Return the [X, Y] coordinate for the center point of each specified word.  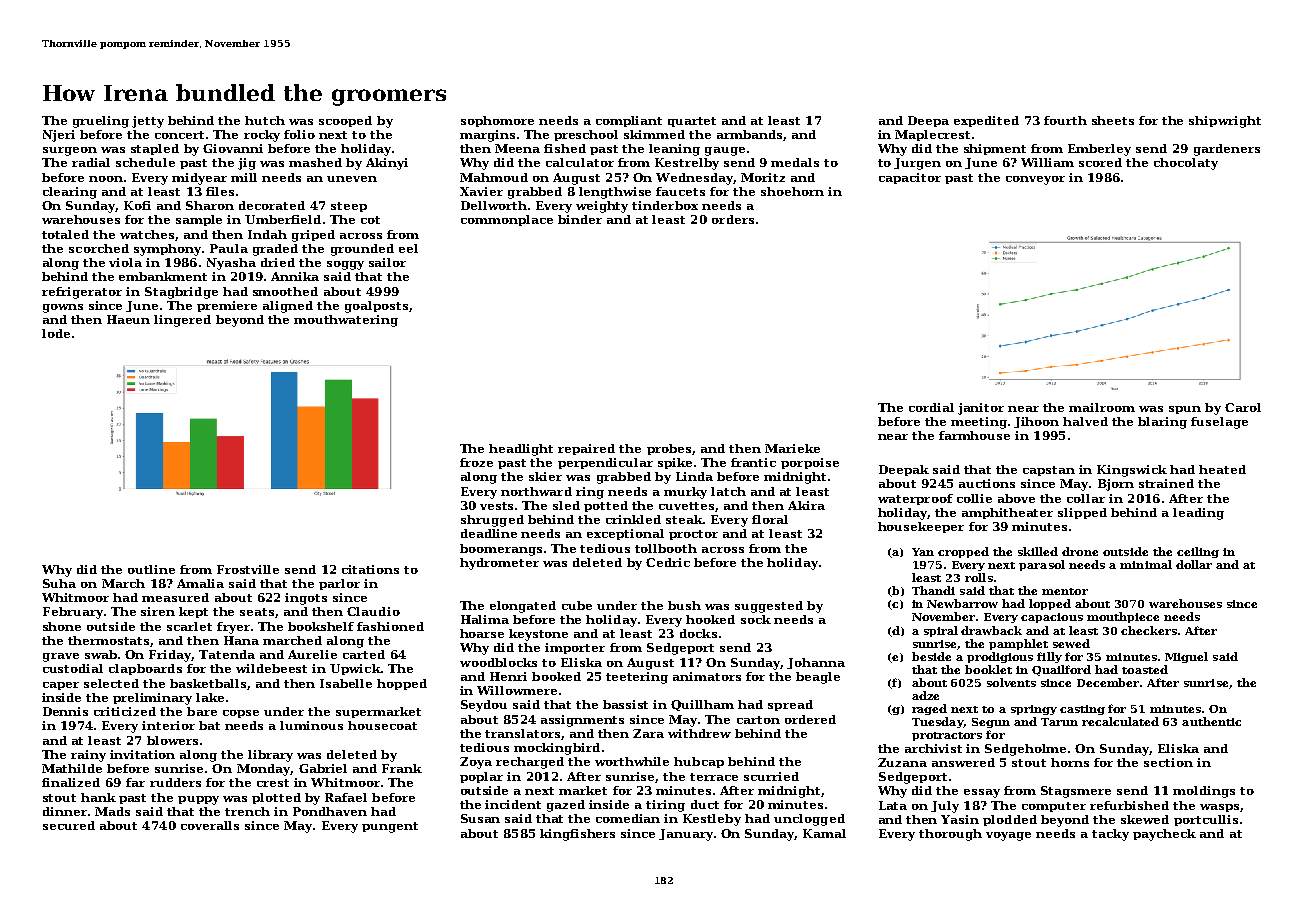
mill [244, 177]
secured [69, 825]
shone [62, 626]
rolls [979, 577]
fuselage [1219, 423]
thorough [950, 835]
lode [56, 333]
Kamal [824, 833]
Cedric [668, 562]
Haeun [128, 319]
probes [669, 449]
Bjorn [1116, 485]
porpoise [810, 463]
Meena [517, 148]
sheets [1113, 120]
